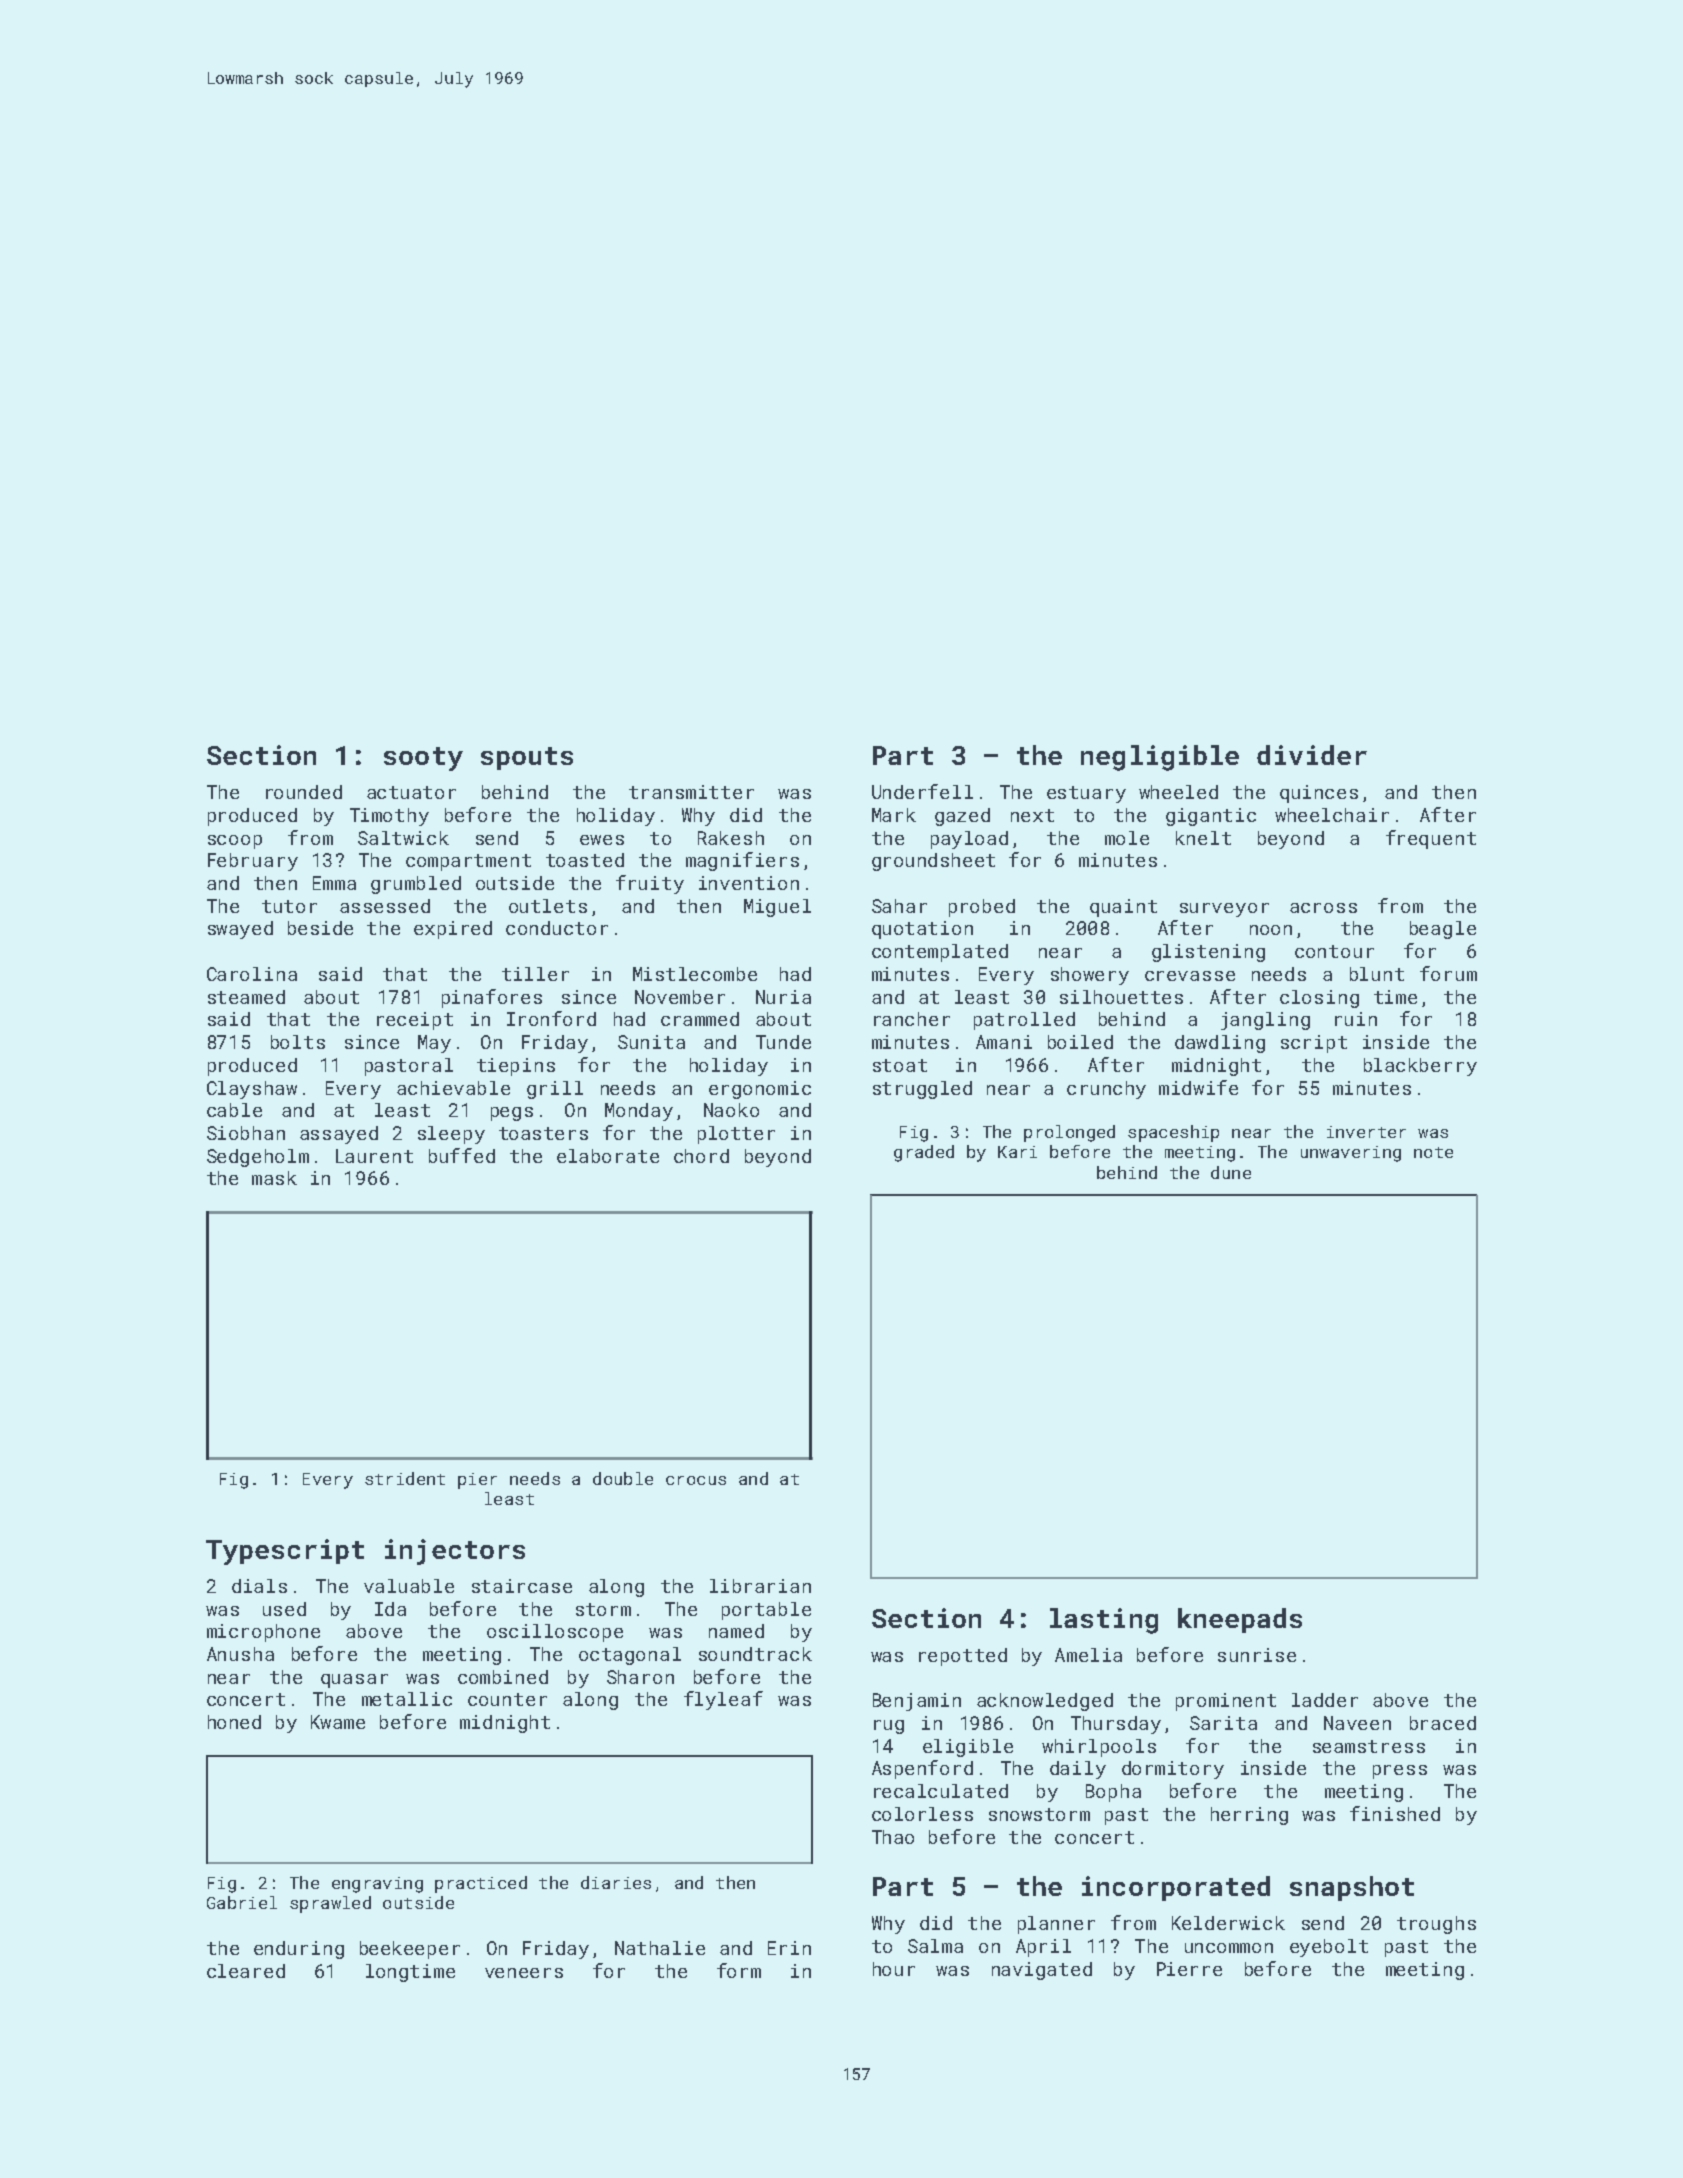 This document has width=1683, height=2178. What do you see at coordinates (1203, 838) in the document?
I see `knelt` at bounding box center [1203, 838].
